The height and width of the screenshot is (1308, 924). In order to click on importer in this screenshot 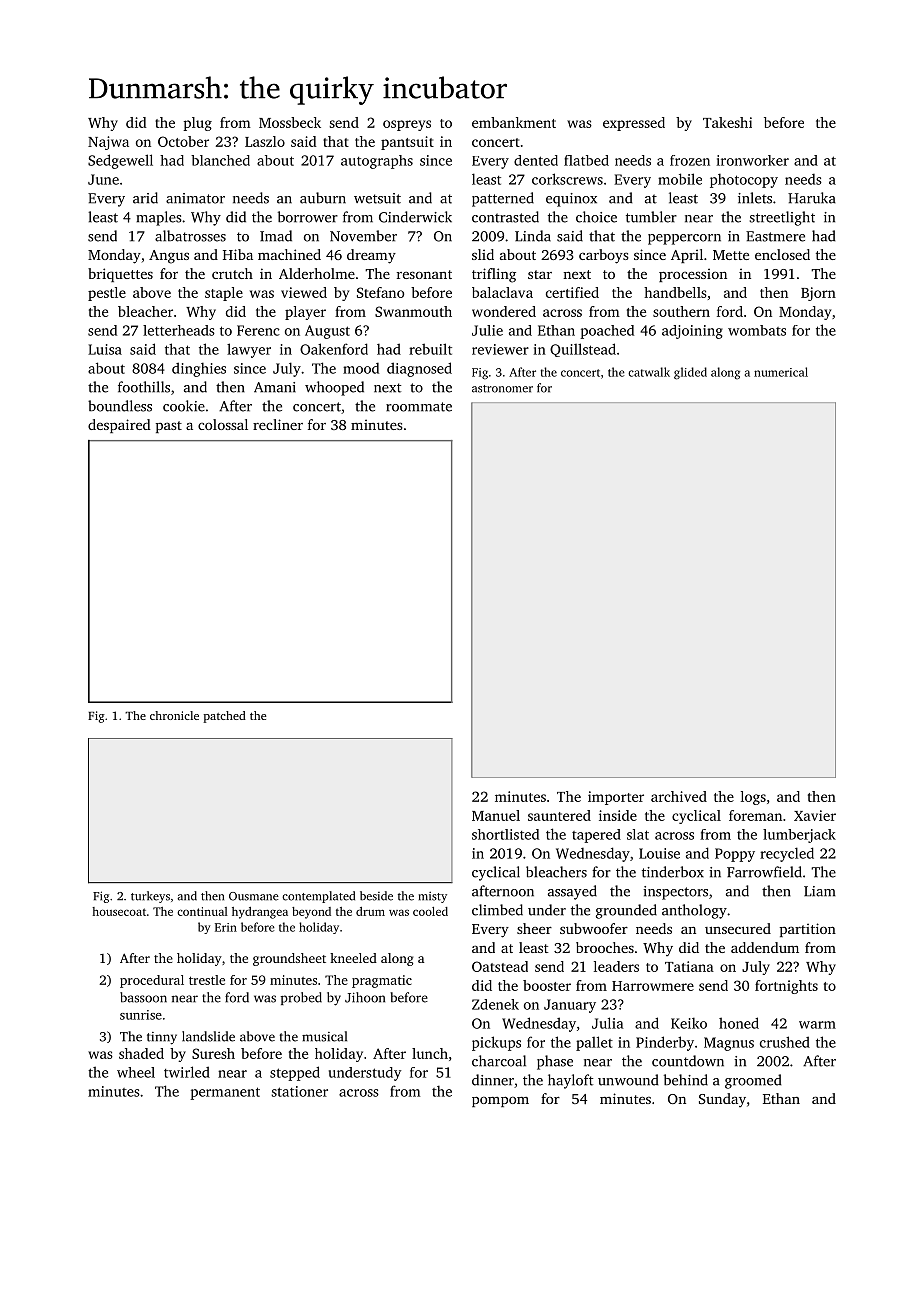, I will do `click(616, 798)`.
